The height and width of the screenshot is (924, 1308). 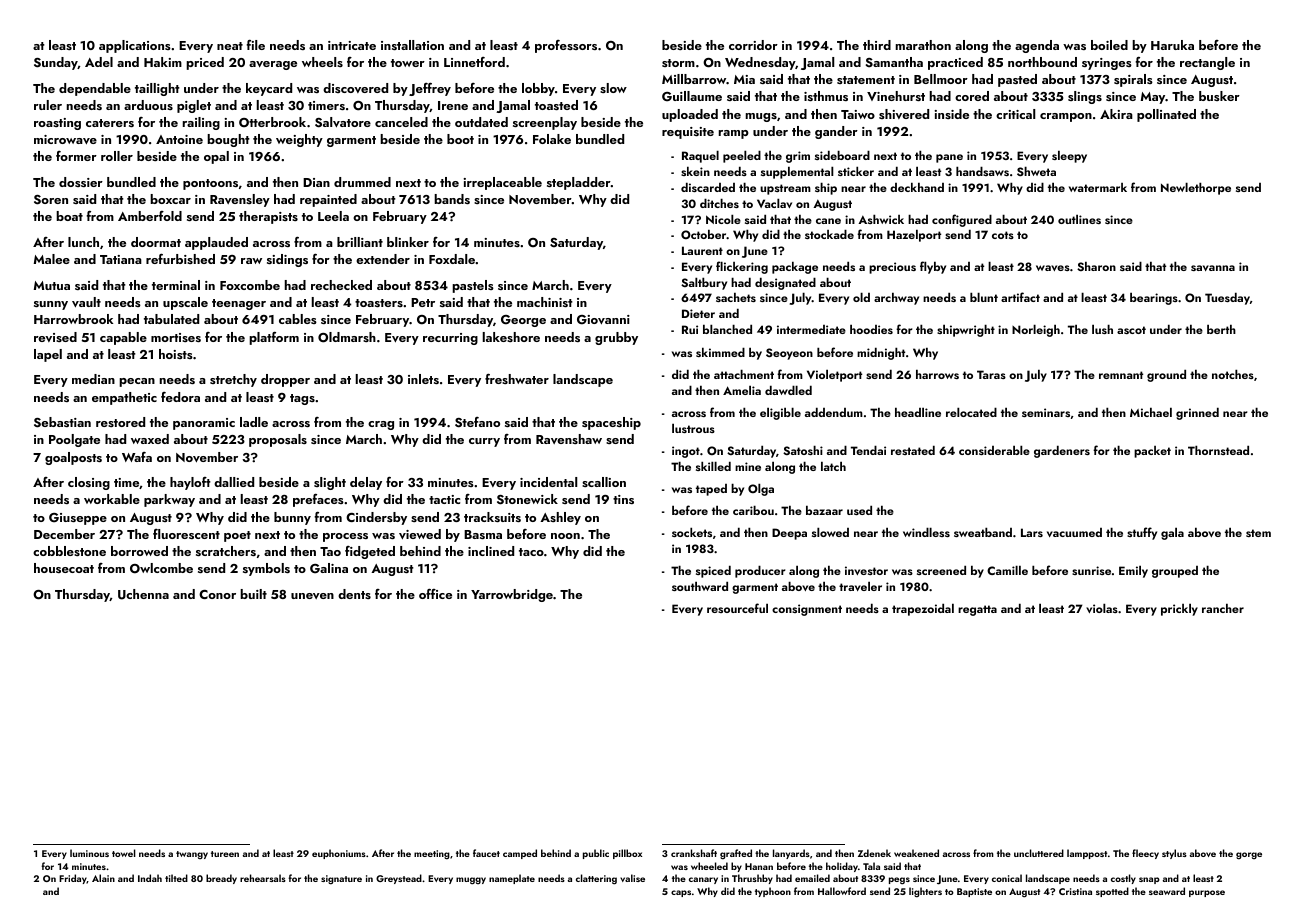 I want to click on Tatiana, so click(x=121, y=259).
